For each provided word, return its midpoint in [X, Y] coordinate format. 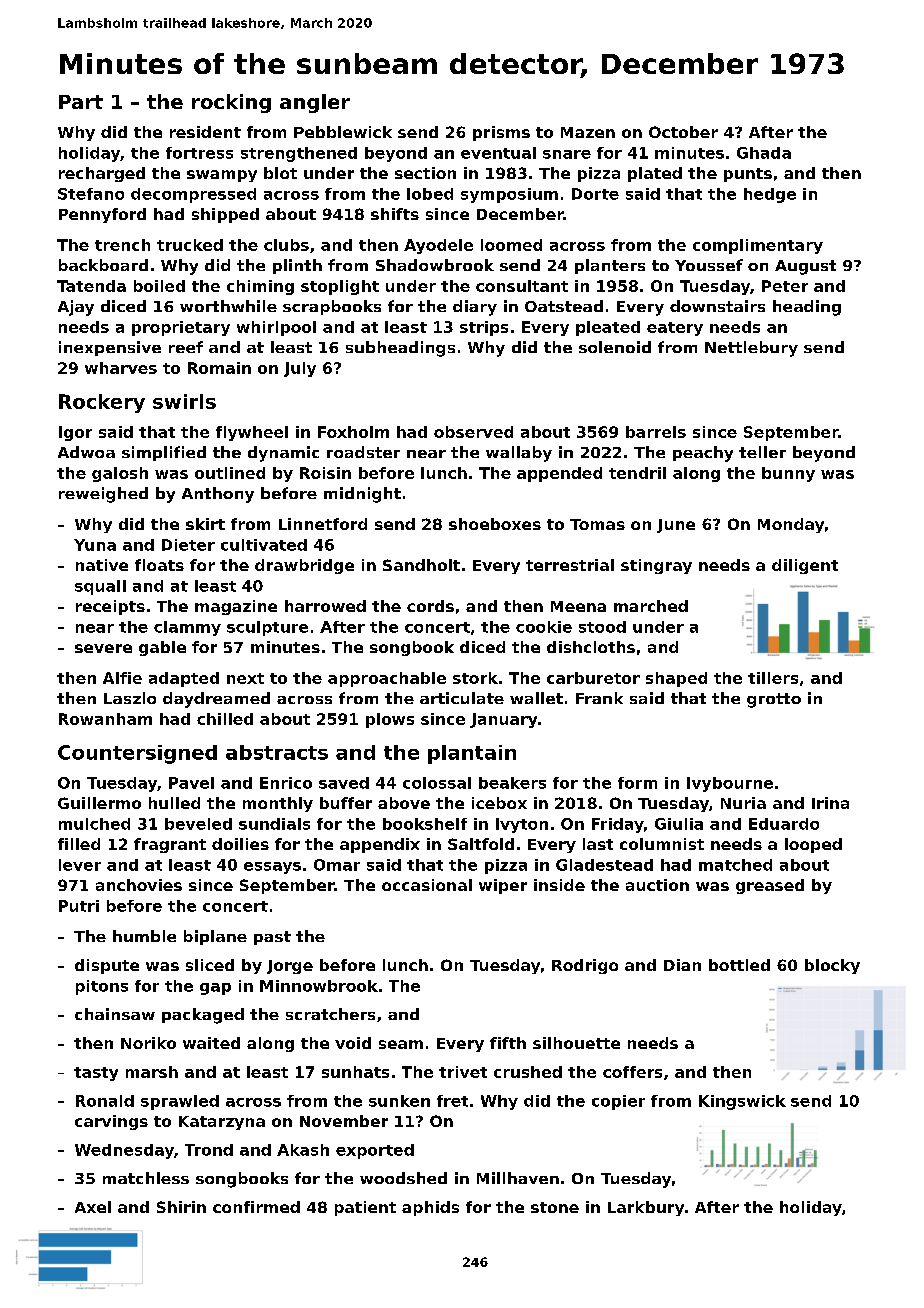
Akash [303, 1150]
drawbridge [304, 566]
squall [100, 587]
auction [657, 885]
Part [81, 102]
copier [618, 1102]
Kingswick [742, 1102]
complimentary [758, 246]
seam [401, 1044]
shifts [395, 214]
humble [144, 936]
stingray [656, 566]
